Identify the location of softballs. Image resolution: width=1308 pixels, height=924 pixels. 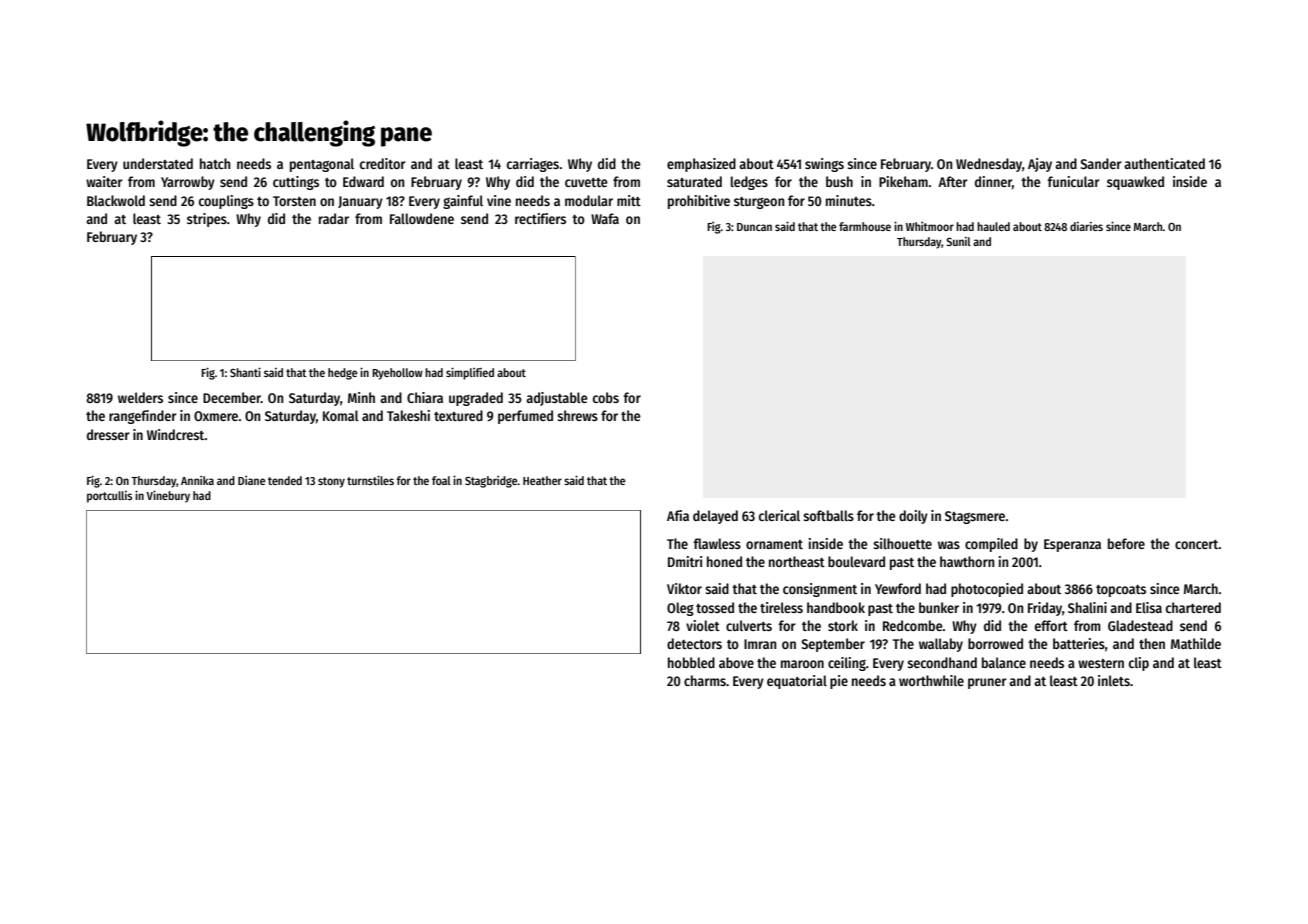
(828, 515).
